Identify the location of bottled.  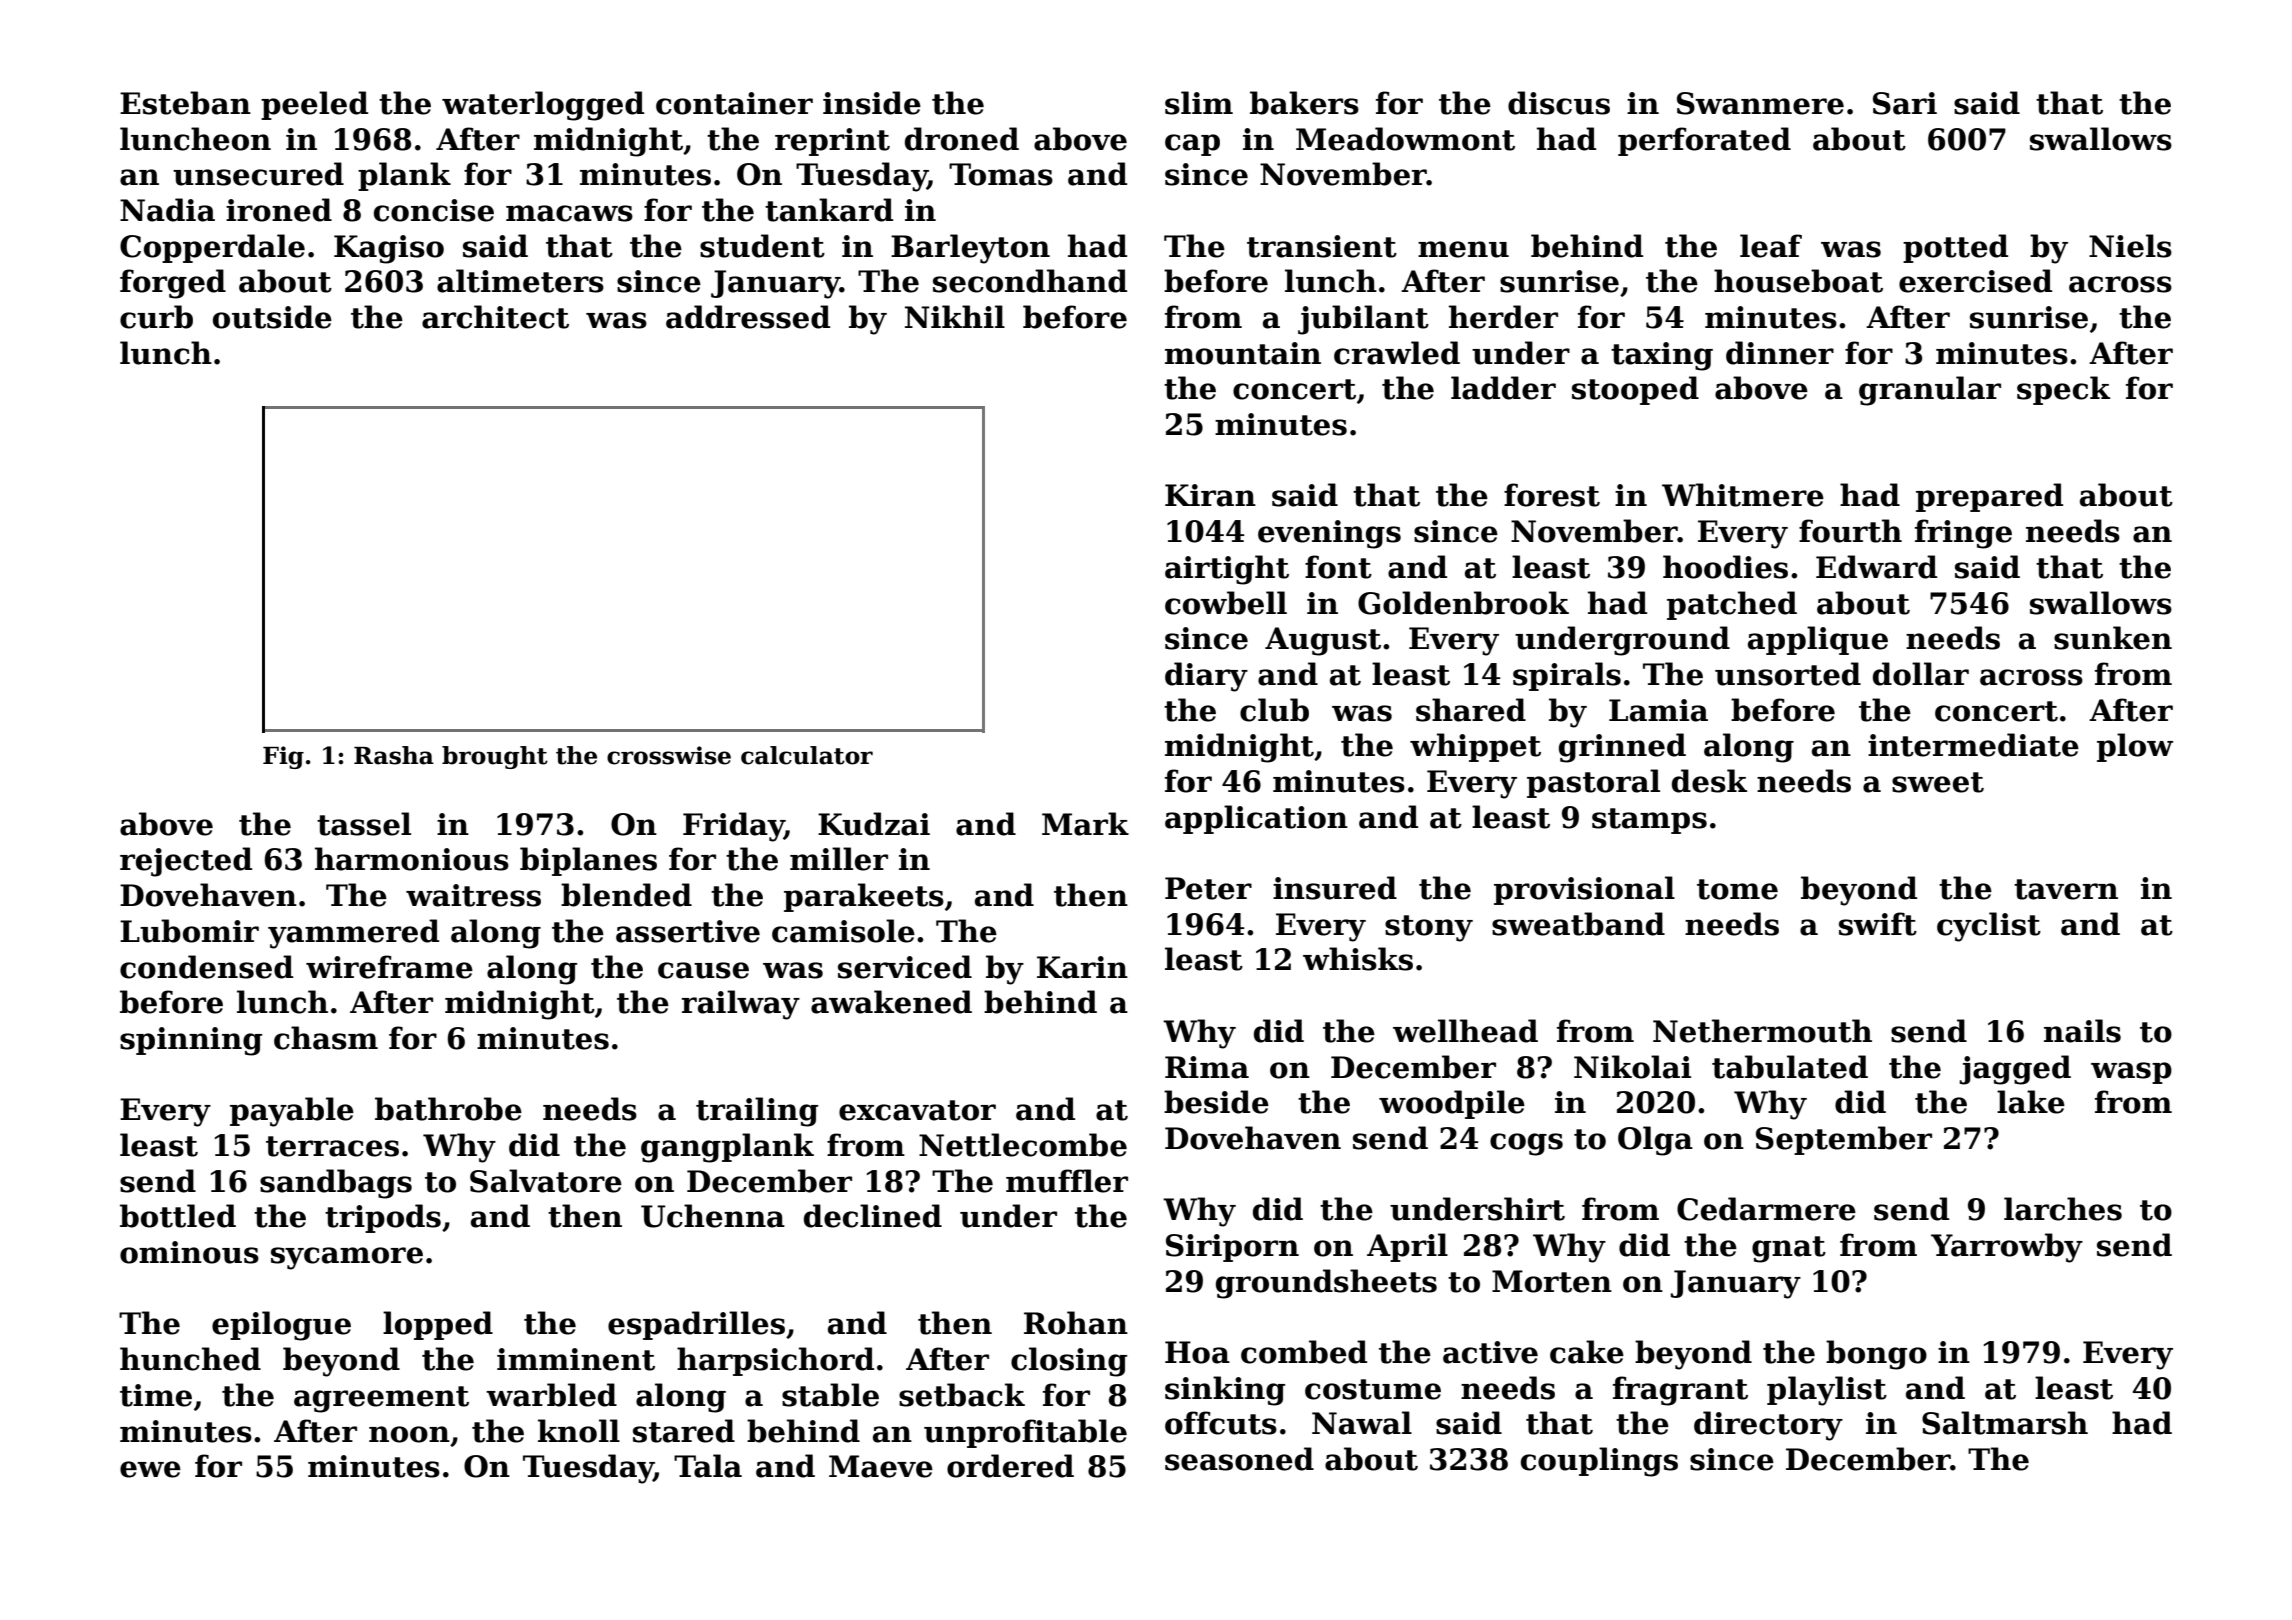
(178, 1216).
